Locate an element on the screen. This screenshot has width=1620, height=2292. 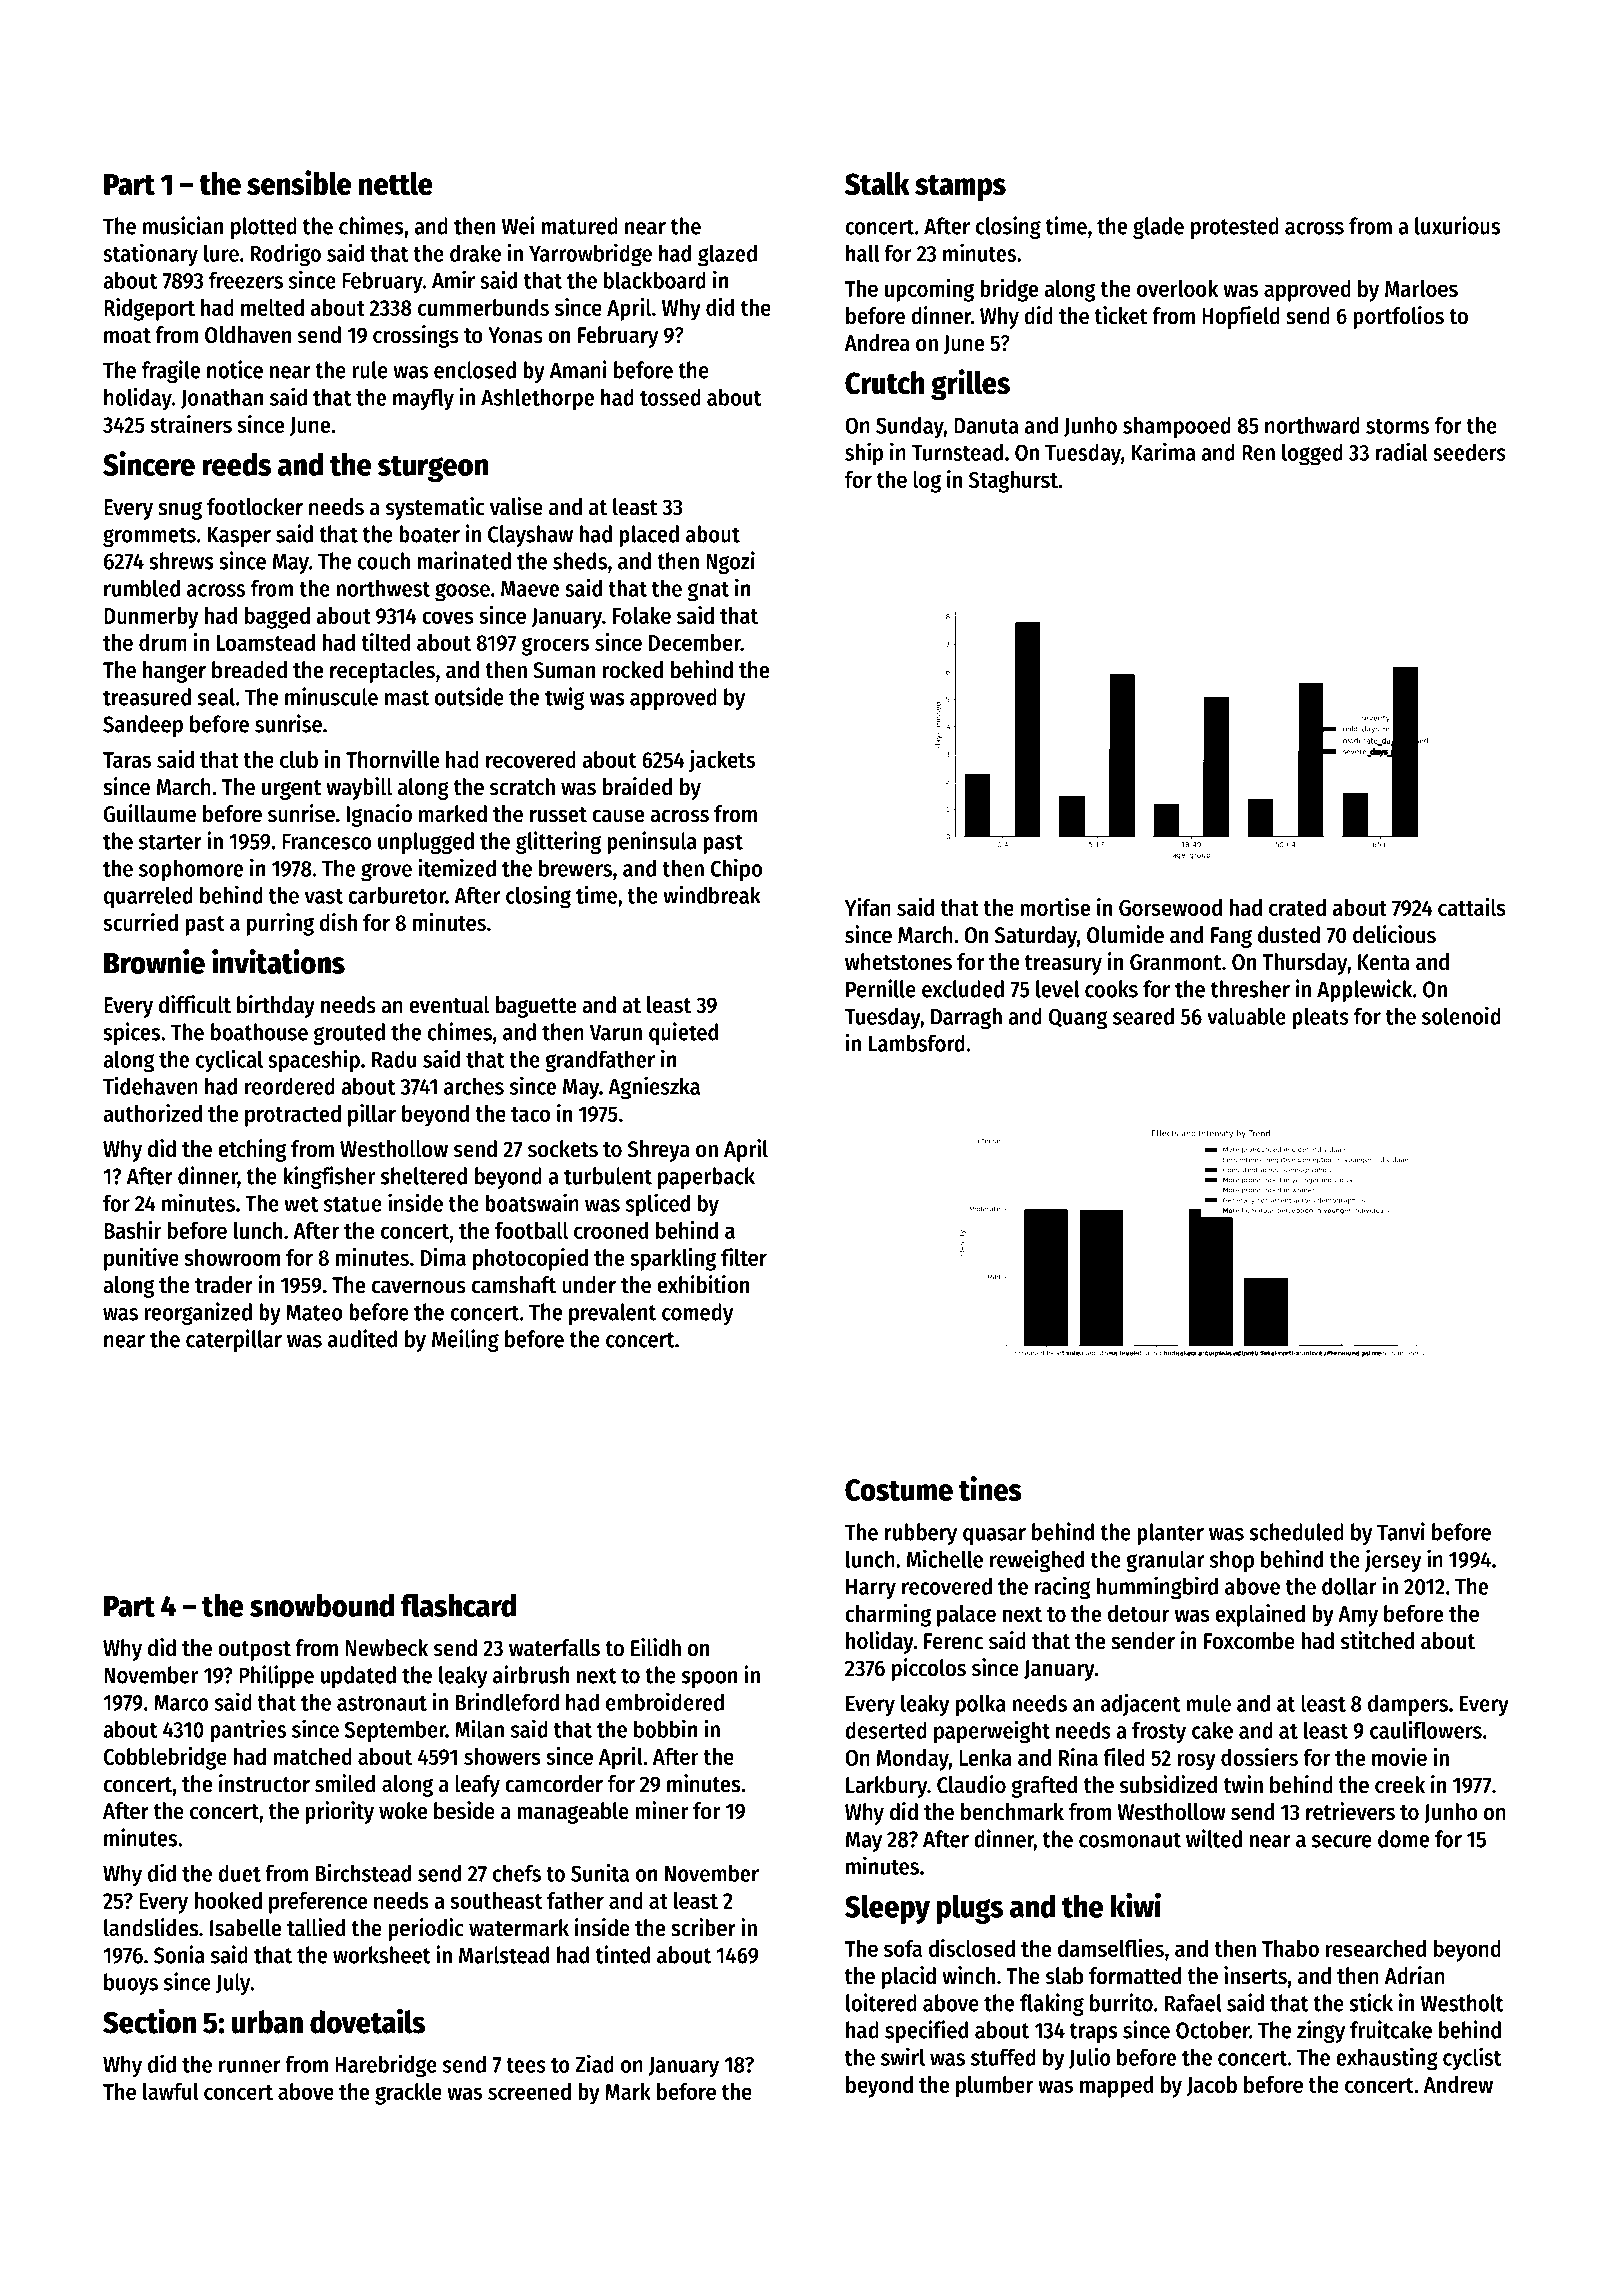
shop is located at coordinates (1232, 1561).
